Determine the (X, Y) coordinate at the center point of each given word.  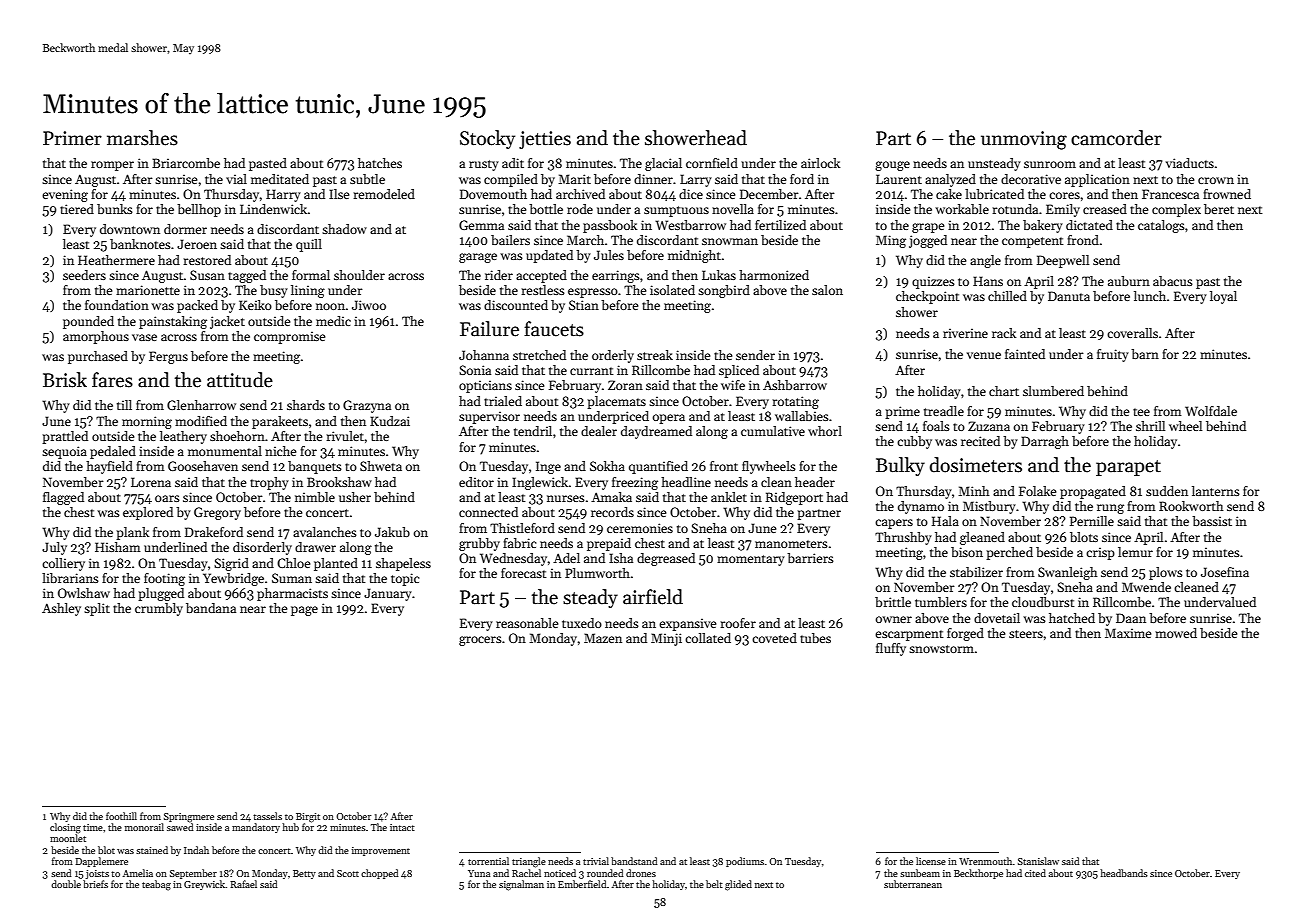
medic (333, 321)
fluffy (891, 649)
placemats (616, 402)
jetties (545, 140)
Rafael (243, 884)
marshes (142, 138)
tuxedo (582, 623)
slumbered (1053, 391)
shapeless (403, 564)
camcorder (1116, 138)
